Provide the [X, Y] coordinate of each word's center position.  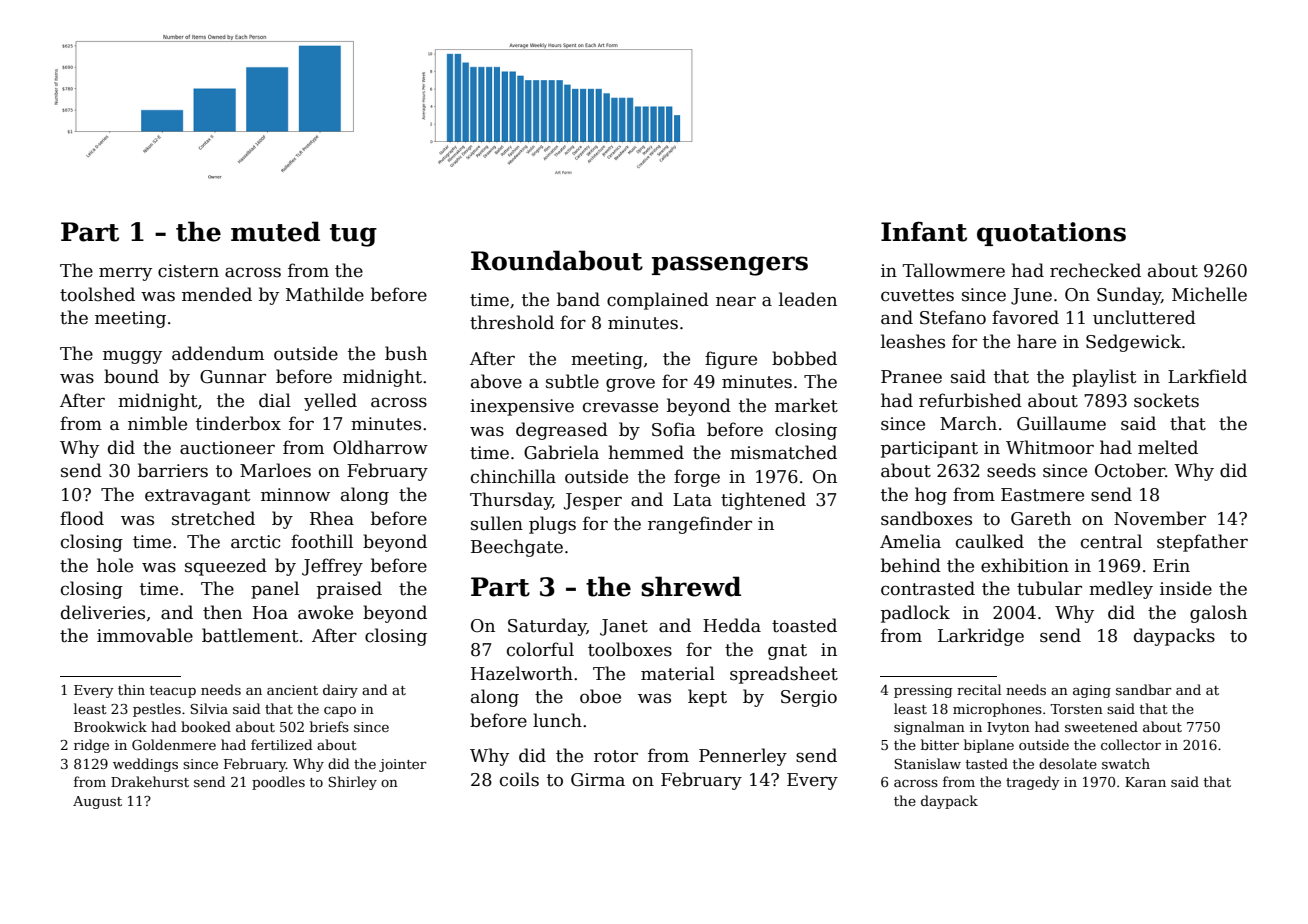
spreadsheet [784, 675]
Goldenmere [174, 744]
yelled [330, 402]
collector [1131, 744]
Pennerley [743, 757]
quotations [1051, 234]
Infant [924, 231]
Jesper [593, 501]
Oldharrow [380, 447]
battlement [250, 635]
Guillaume [1061, 423]
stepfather [1202, 543]
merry [125, 274]
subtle [572, 381]
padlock [915, 614]
